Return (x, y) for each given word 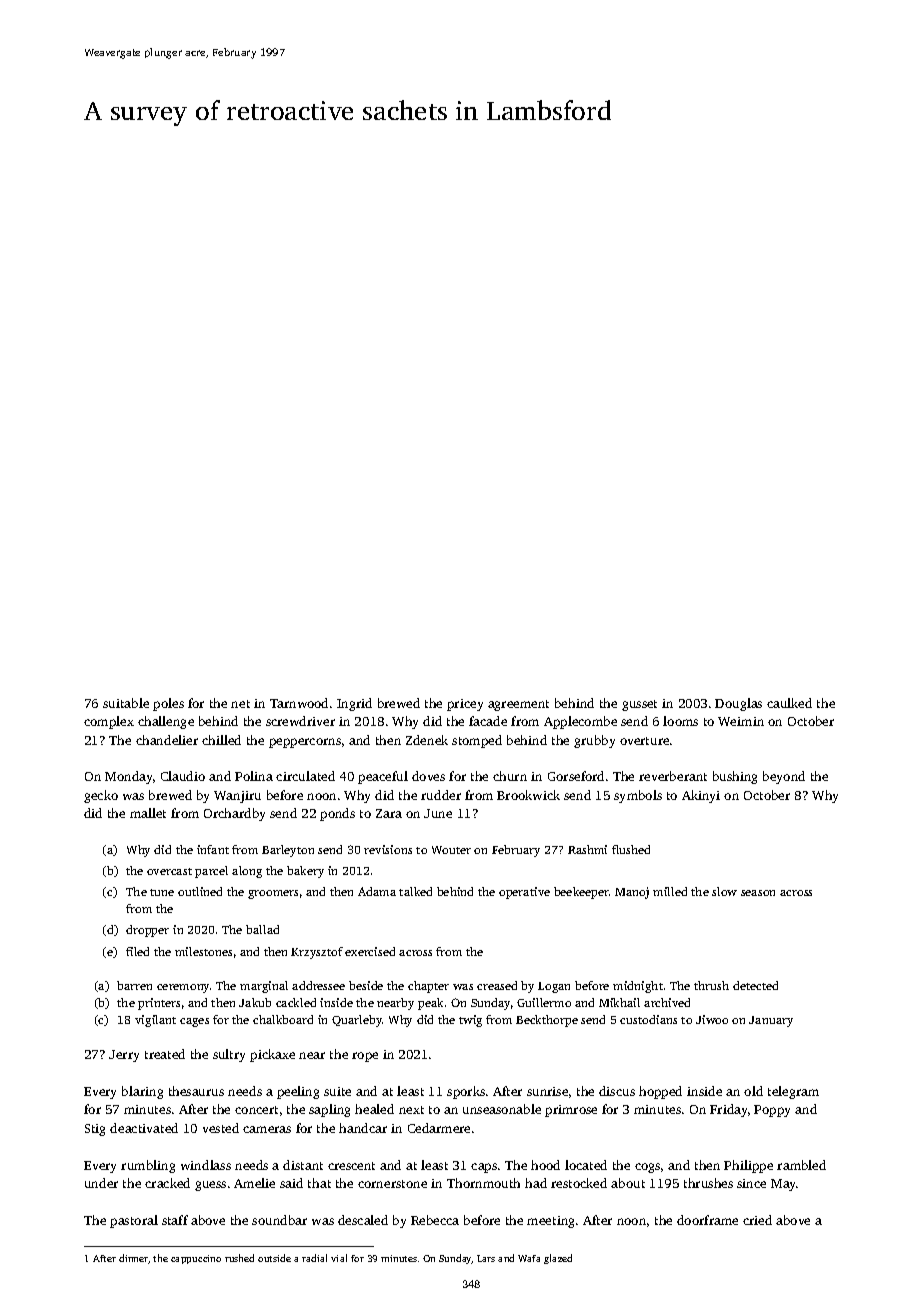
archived (667, 1002)
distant (303, 1165)
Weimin (741, 721)
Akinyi (701, 796)
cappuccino (196, 1259)
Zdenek (427, 740)
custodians (648, 1019)
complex (109, 722)
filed (137, 951)
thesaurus (196, 1091)
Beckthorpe (547, 1021)
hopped (660, 1092)
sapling (329, 1110)
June (438, 813)
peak (430, 1004)
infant (213, 849)
